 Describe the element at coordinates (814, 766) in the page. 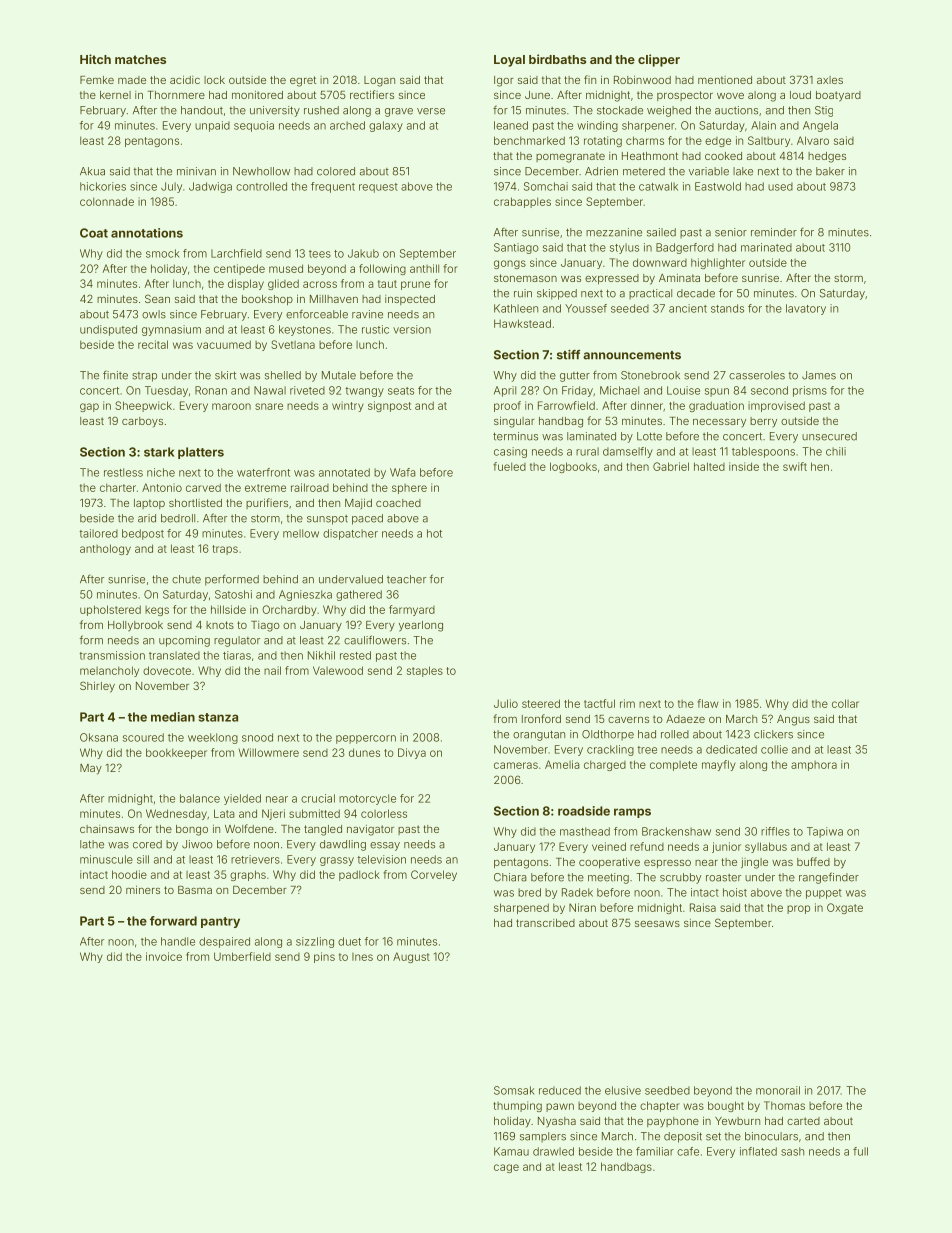

I see `amphora` at that location.
